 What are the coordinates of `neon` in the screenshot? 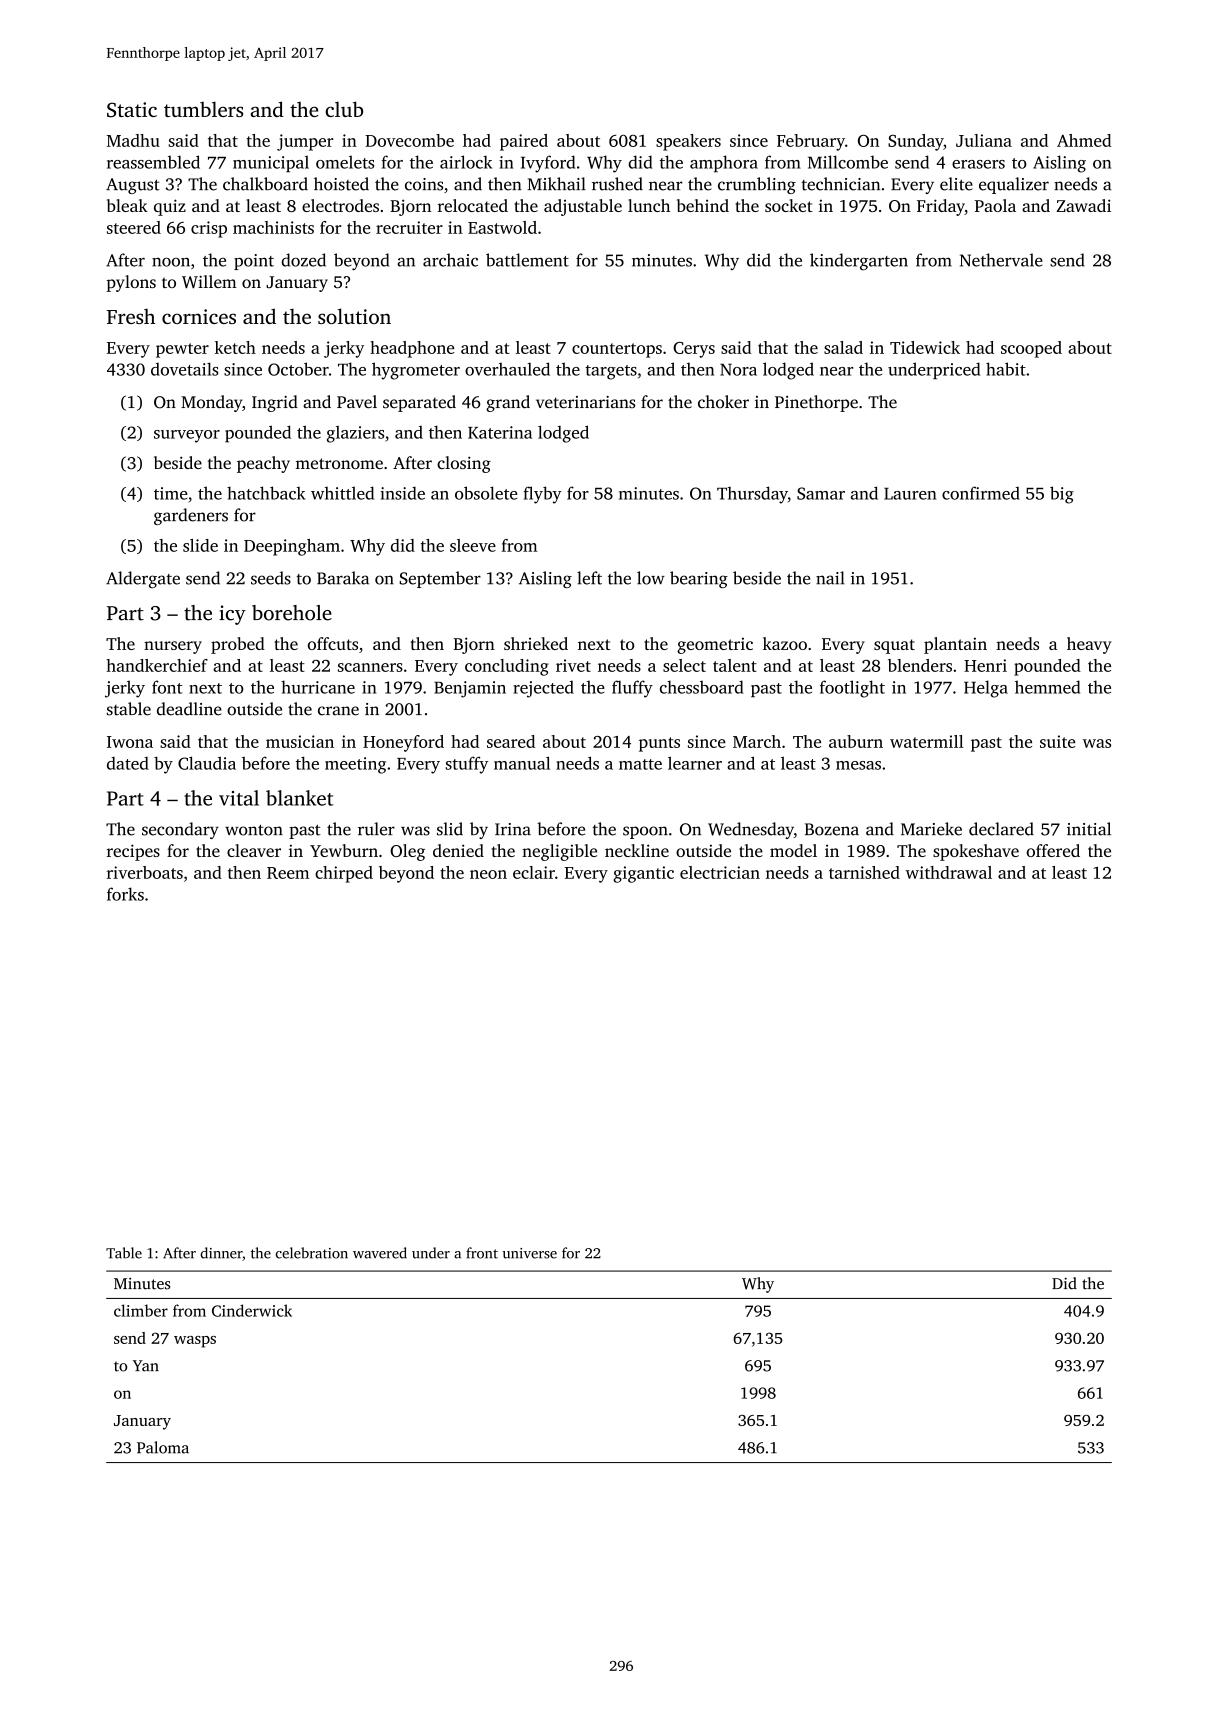 It's located at (488, 874).
